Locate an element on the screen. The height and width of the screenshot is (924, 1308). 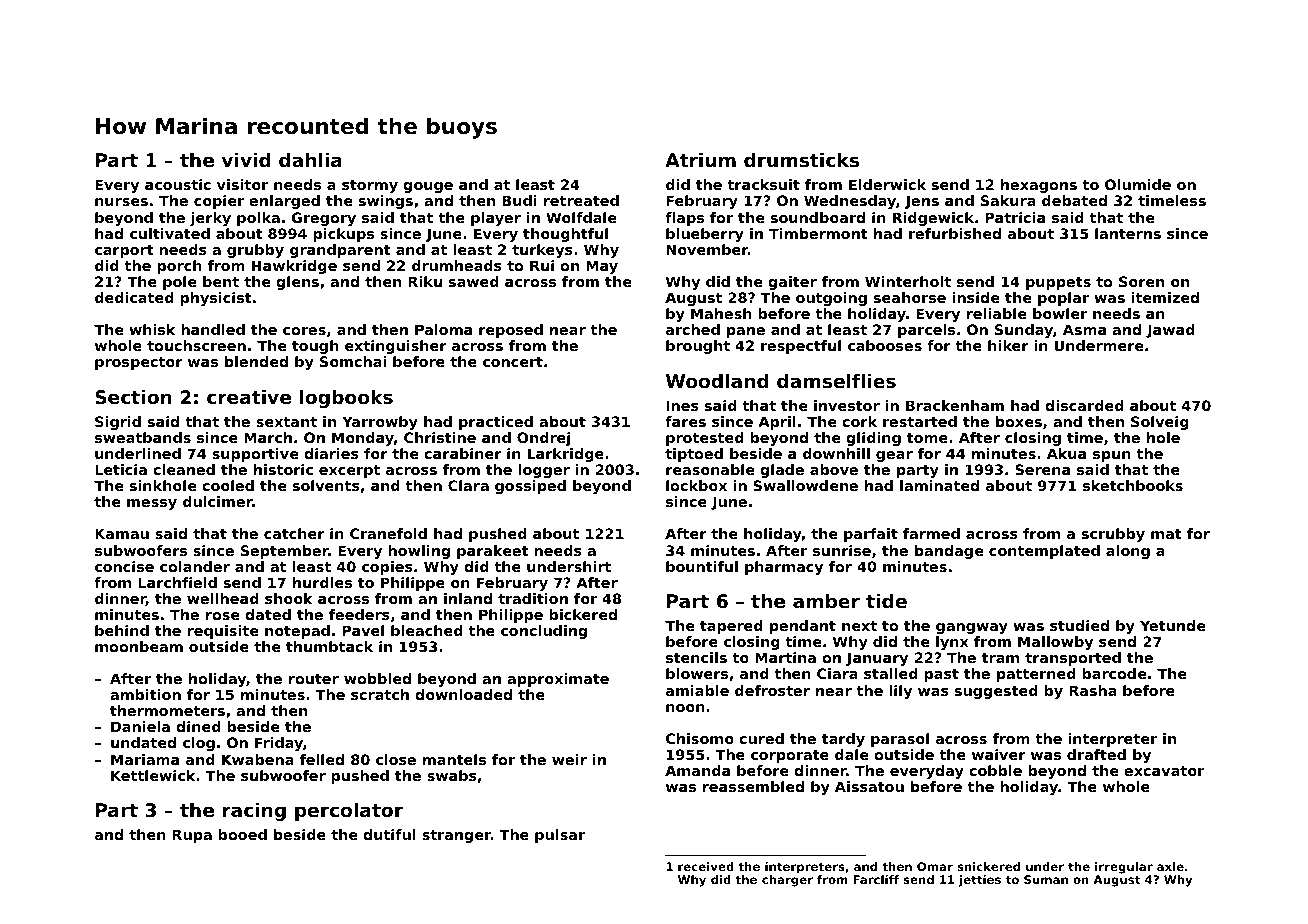
received is located at coordinates (706, 866).
